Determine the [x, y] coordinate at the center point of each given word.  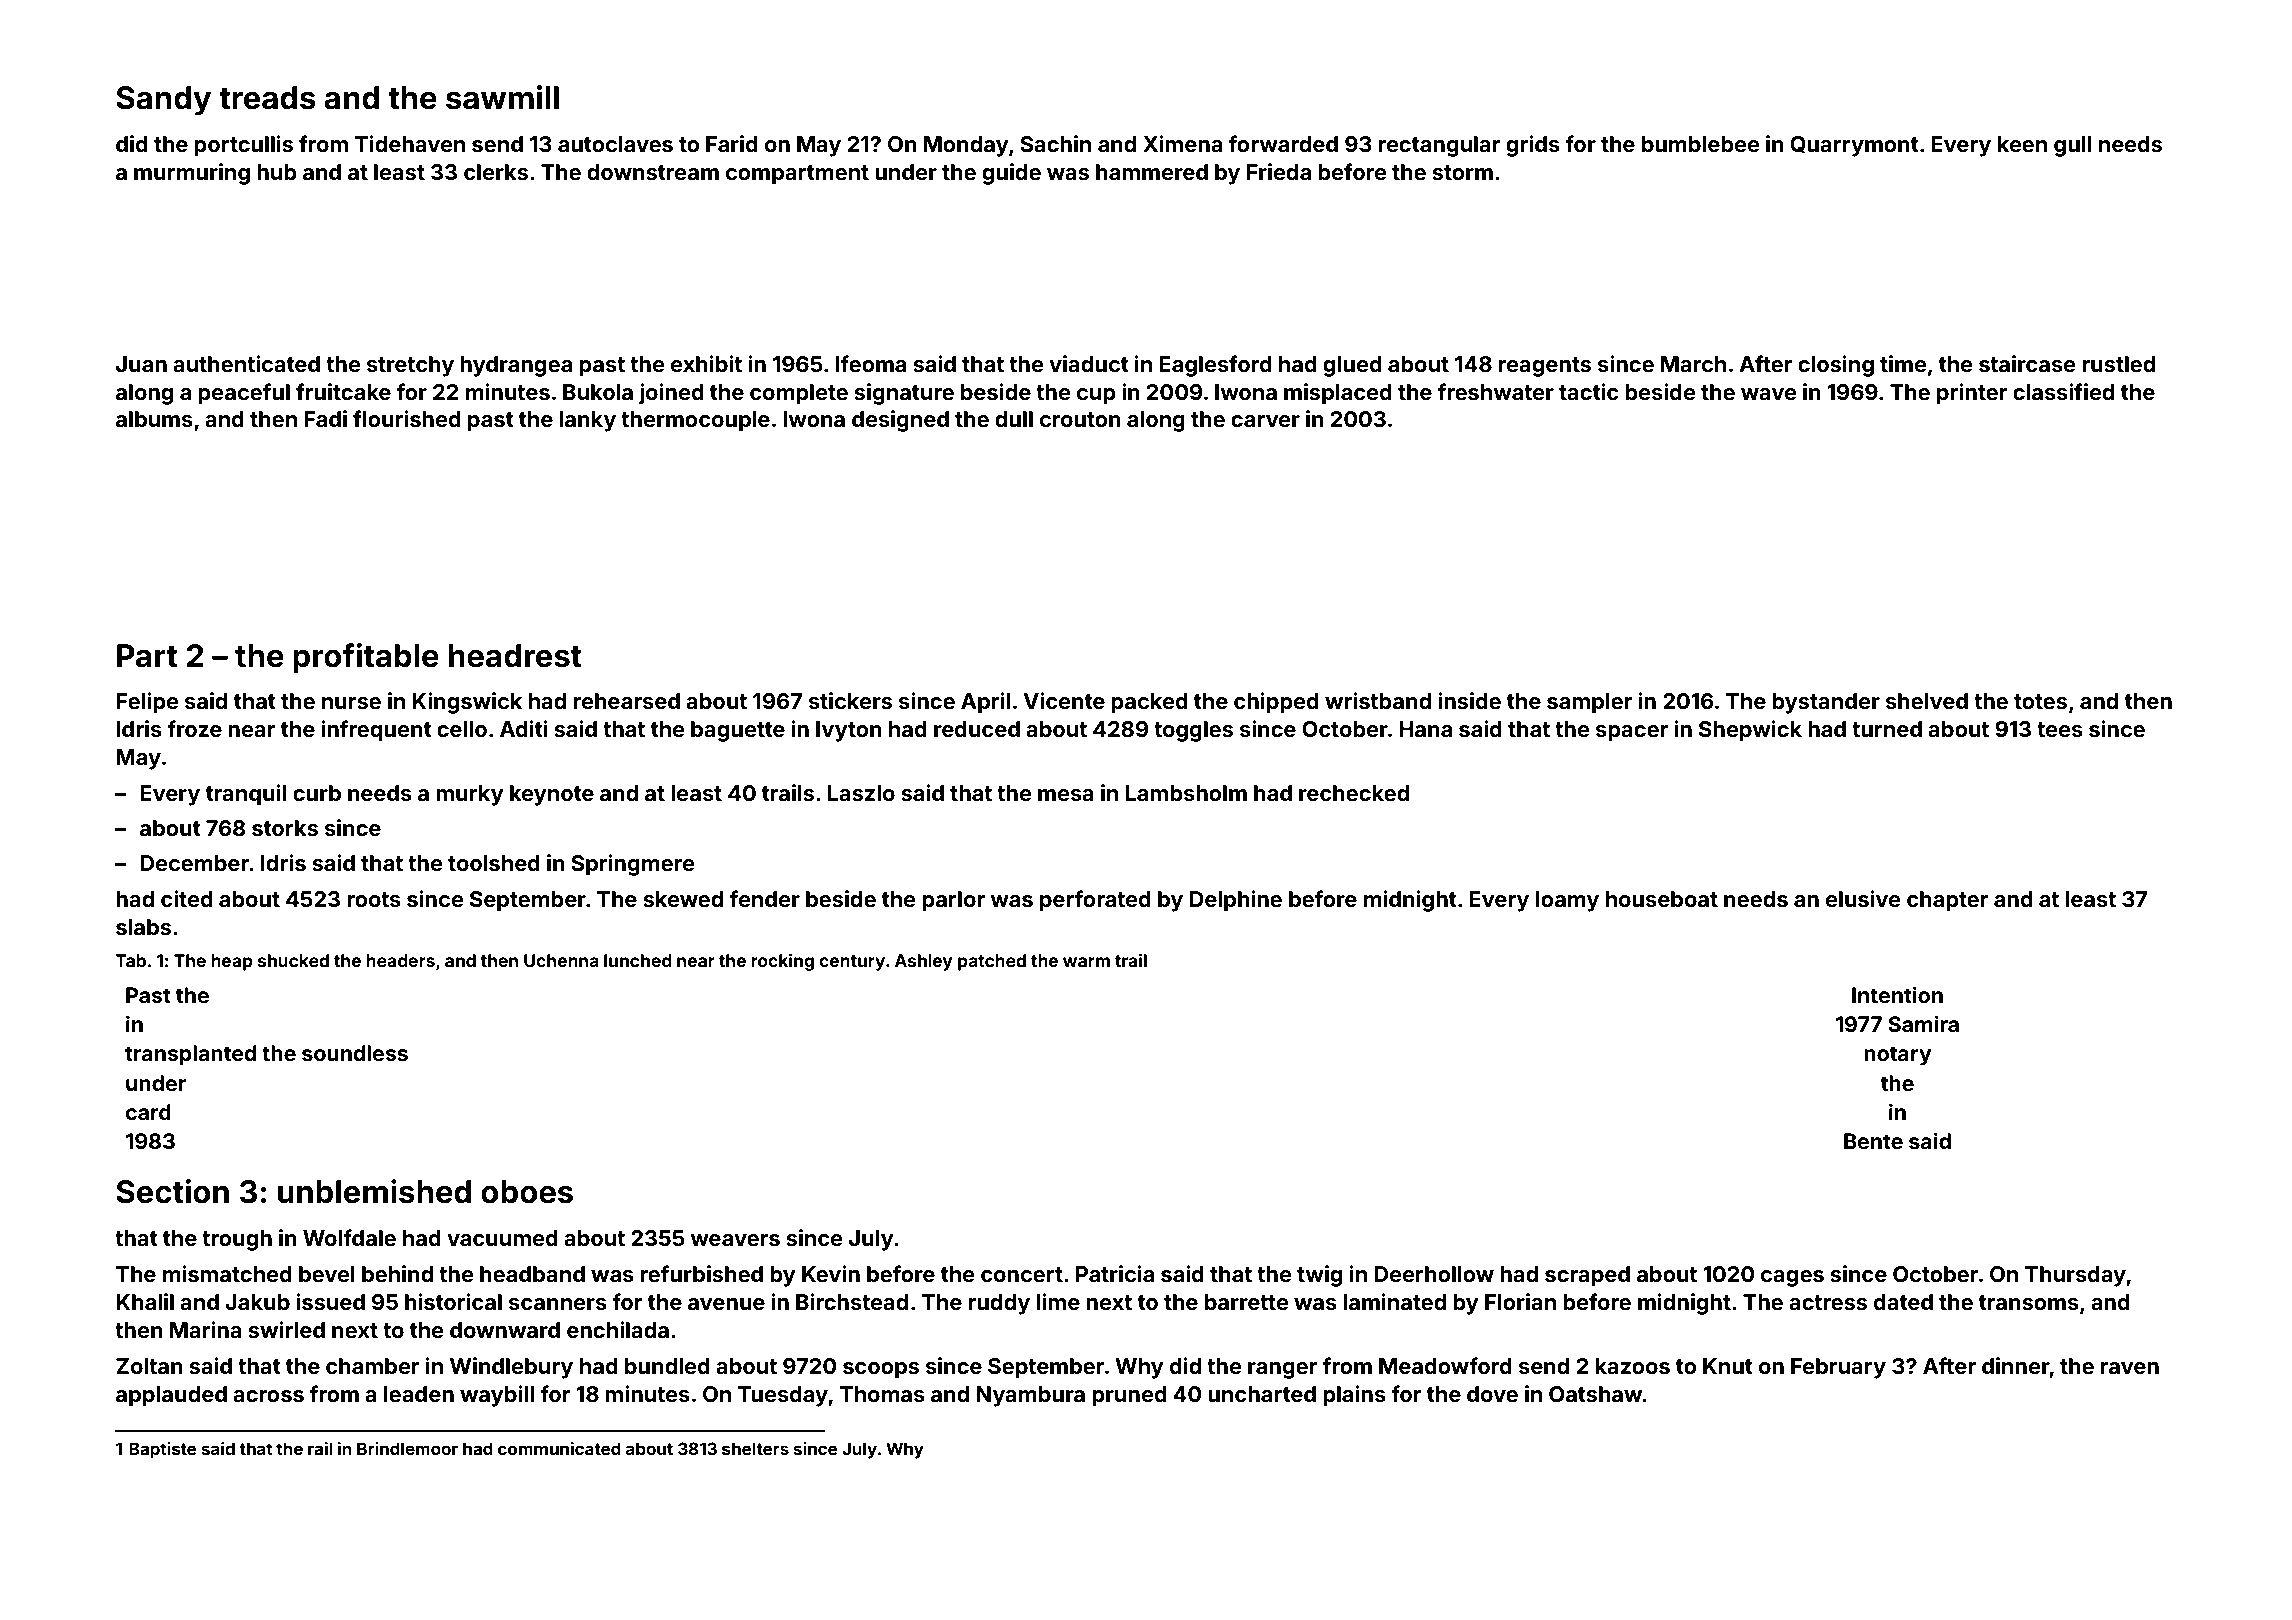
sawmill [502, 97]
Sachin [1055, 143]
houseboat [1662, 899]
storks [285, 828]
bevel [327, 1274]
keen [2022, 144]
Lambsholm [1186, 793]
